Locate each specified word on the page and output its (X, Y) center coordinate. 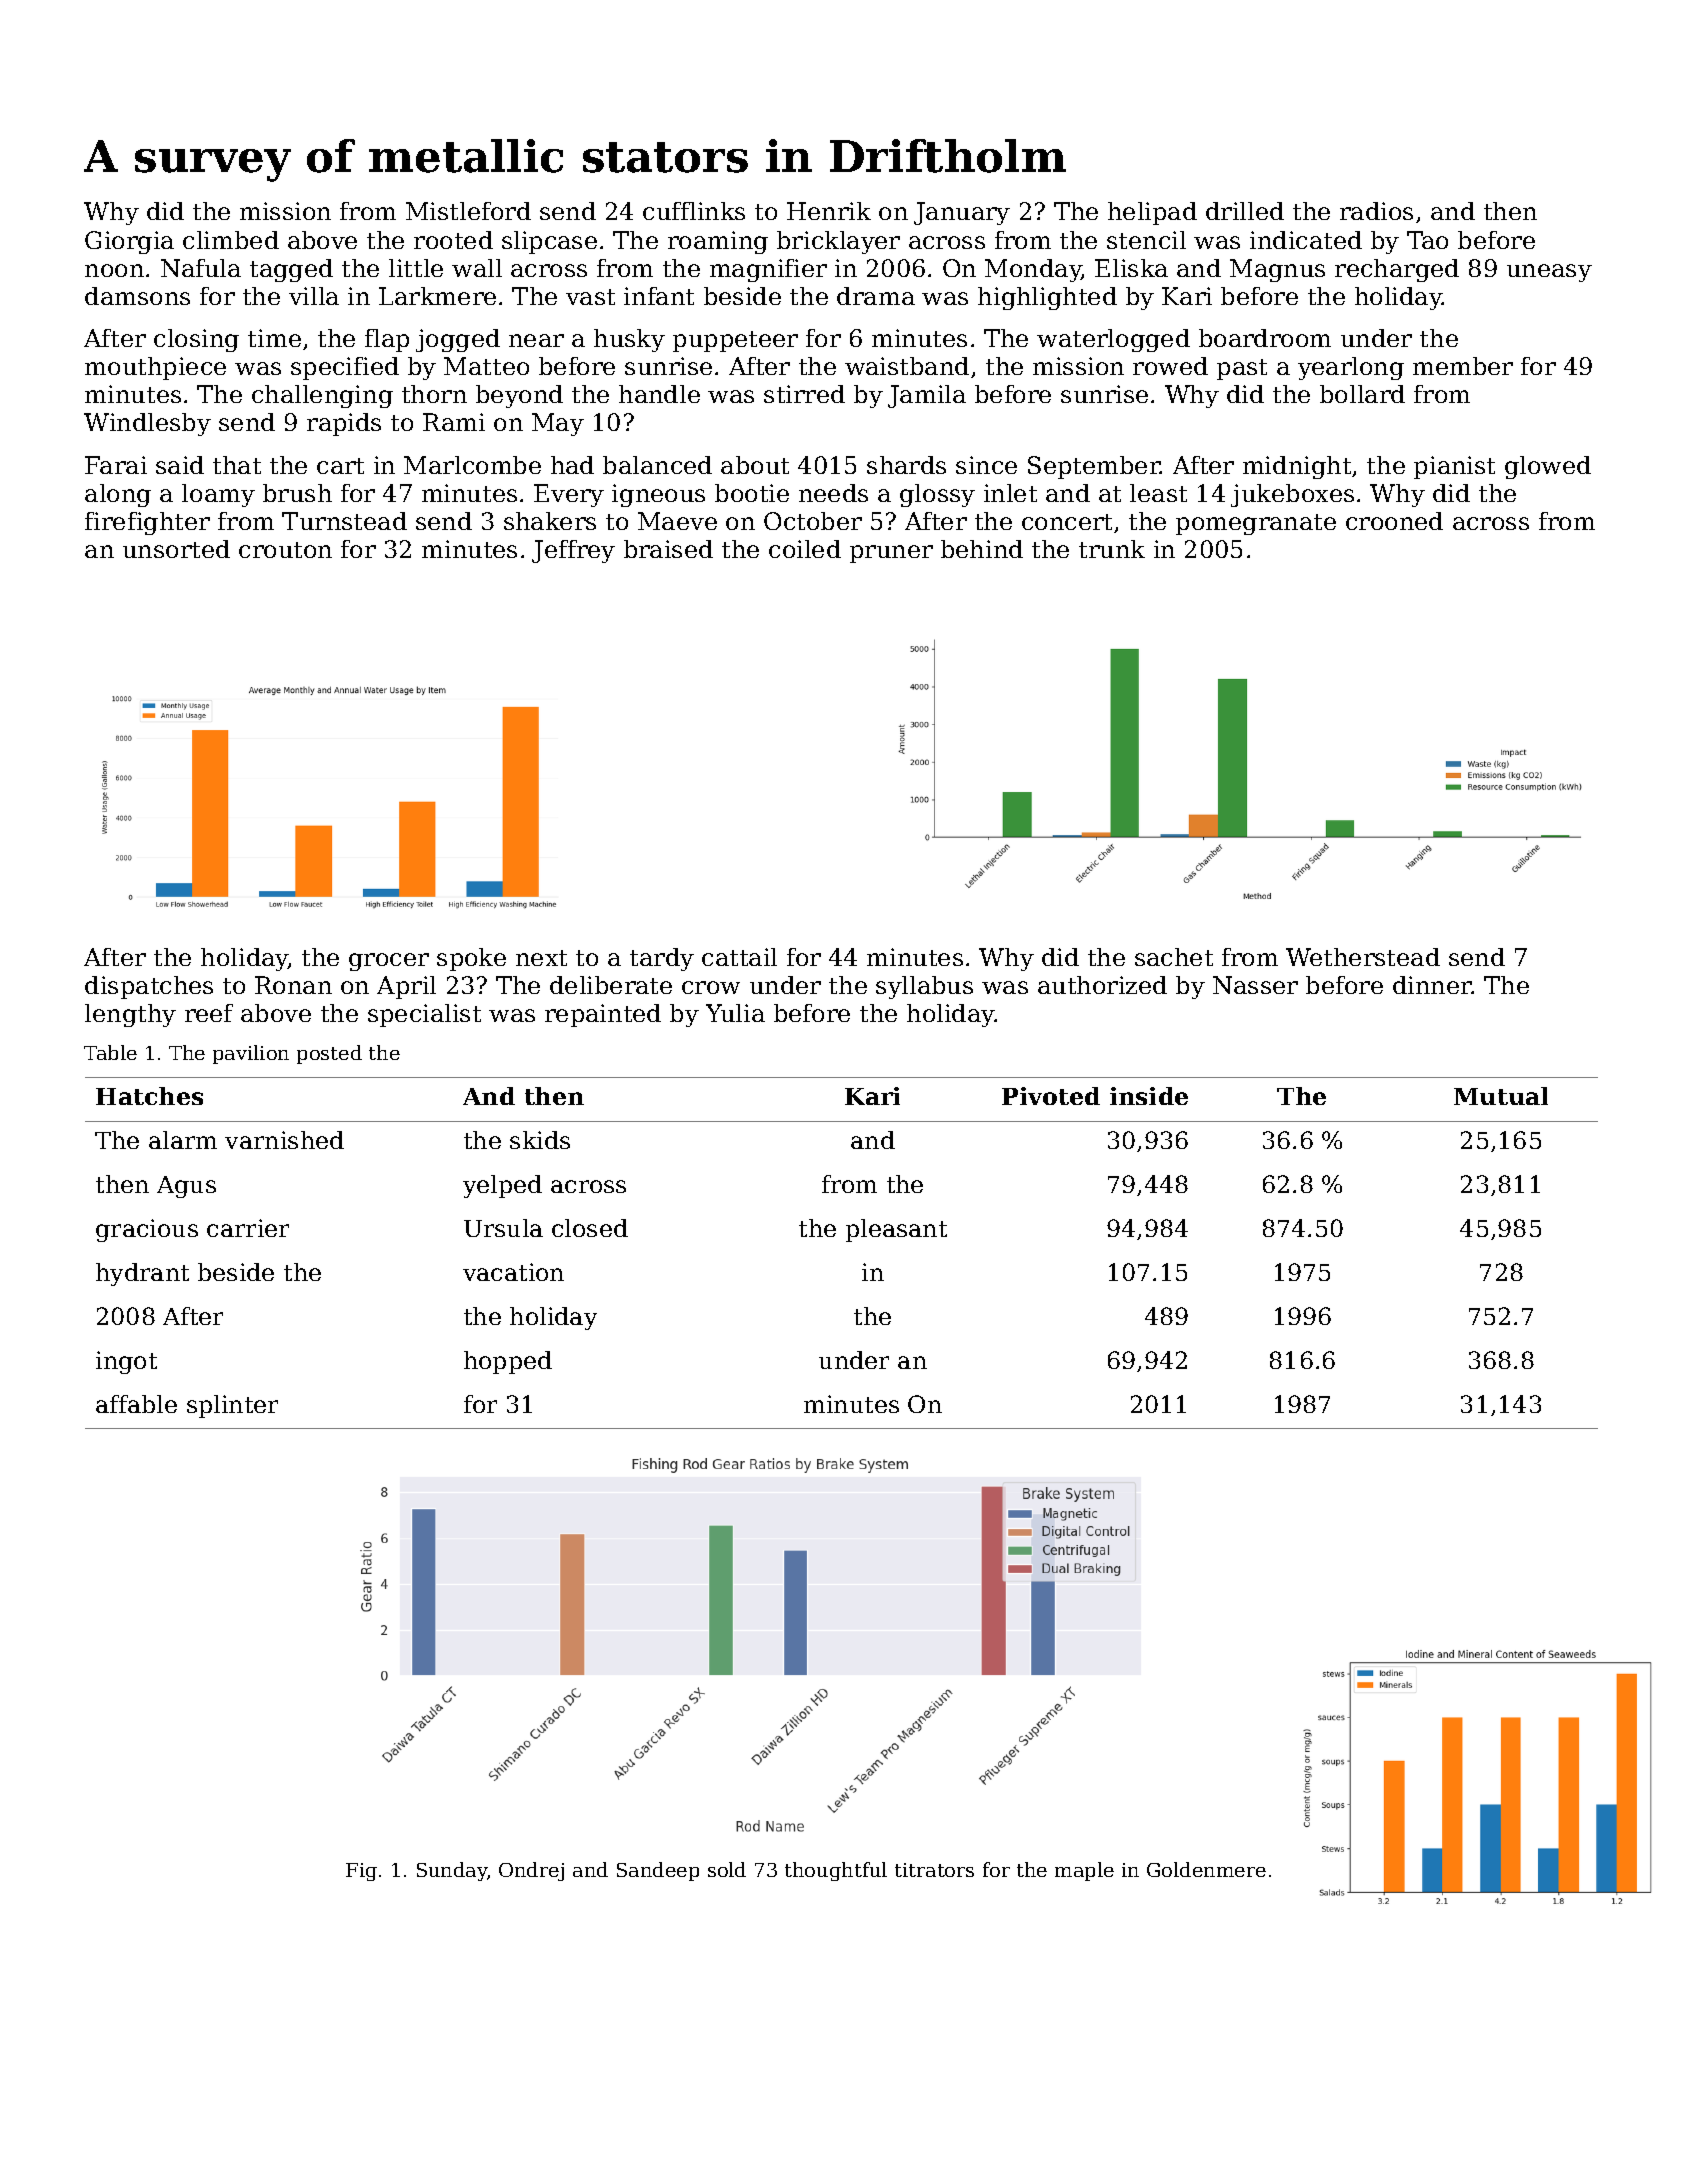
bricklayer (838, 242)
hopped (508, 1362)
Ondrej (531, 1871)
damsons (137, 296)
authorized (1102, 985)
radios (1376, 211)
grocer (389, 962)
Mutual (1501, 1096)
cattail (739, 957)
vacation (513, 1272)
